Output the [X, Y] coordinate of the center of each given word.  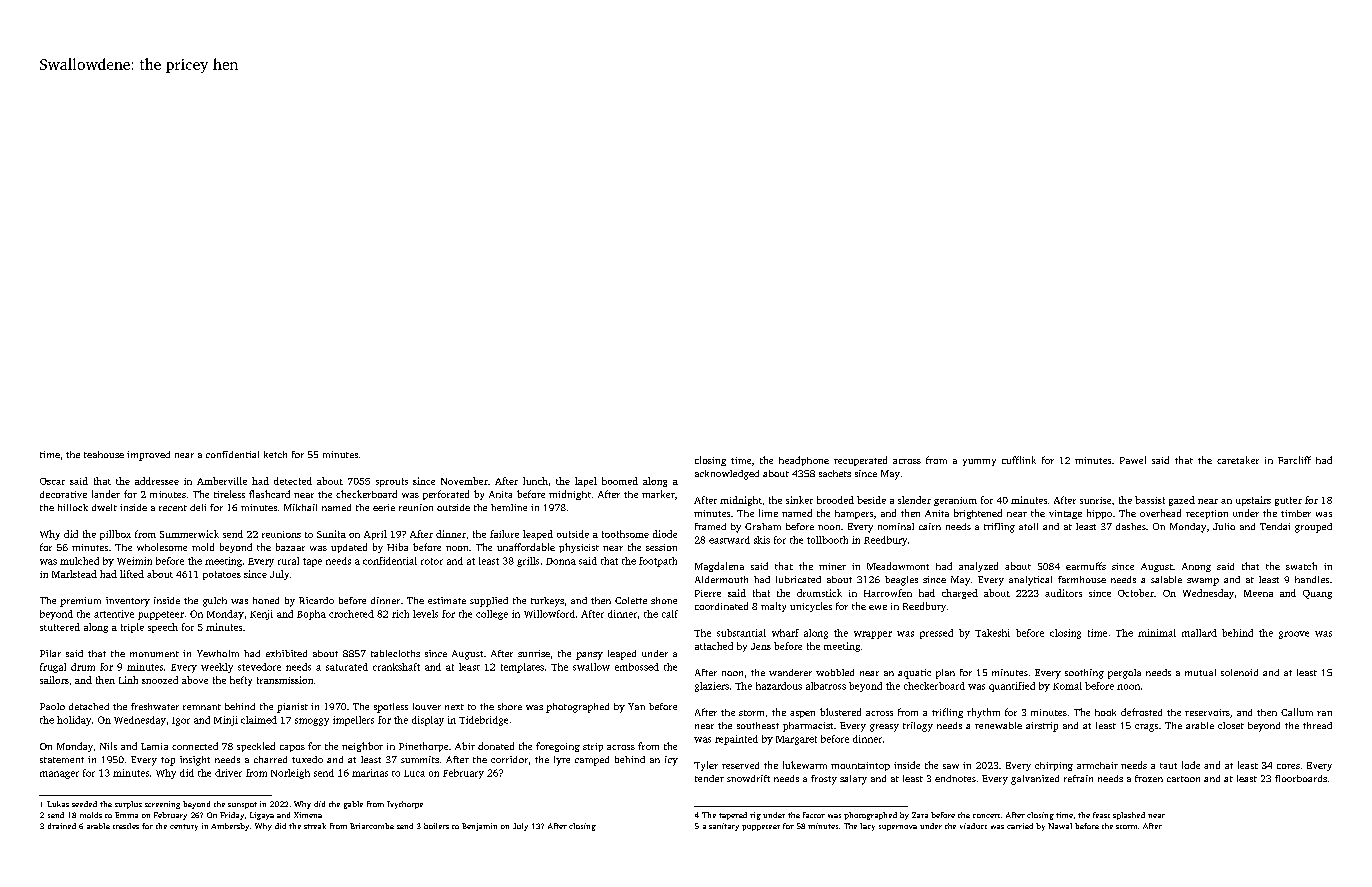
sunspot [242, 805]
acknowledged [727, 475]
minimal [1157, 633]
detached [89, 706]
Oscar [52, 481]
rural [288, 561]
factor [814, 815]
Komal [1067, 686]
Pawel [1133, 460]
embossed [637, 667]
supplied [489, 602]
